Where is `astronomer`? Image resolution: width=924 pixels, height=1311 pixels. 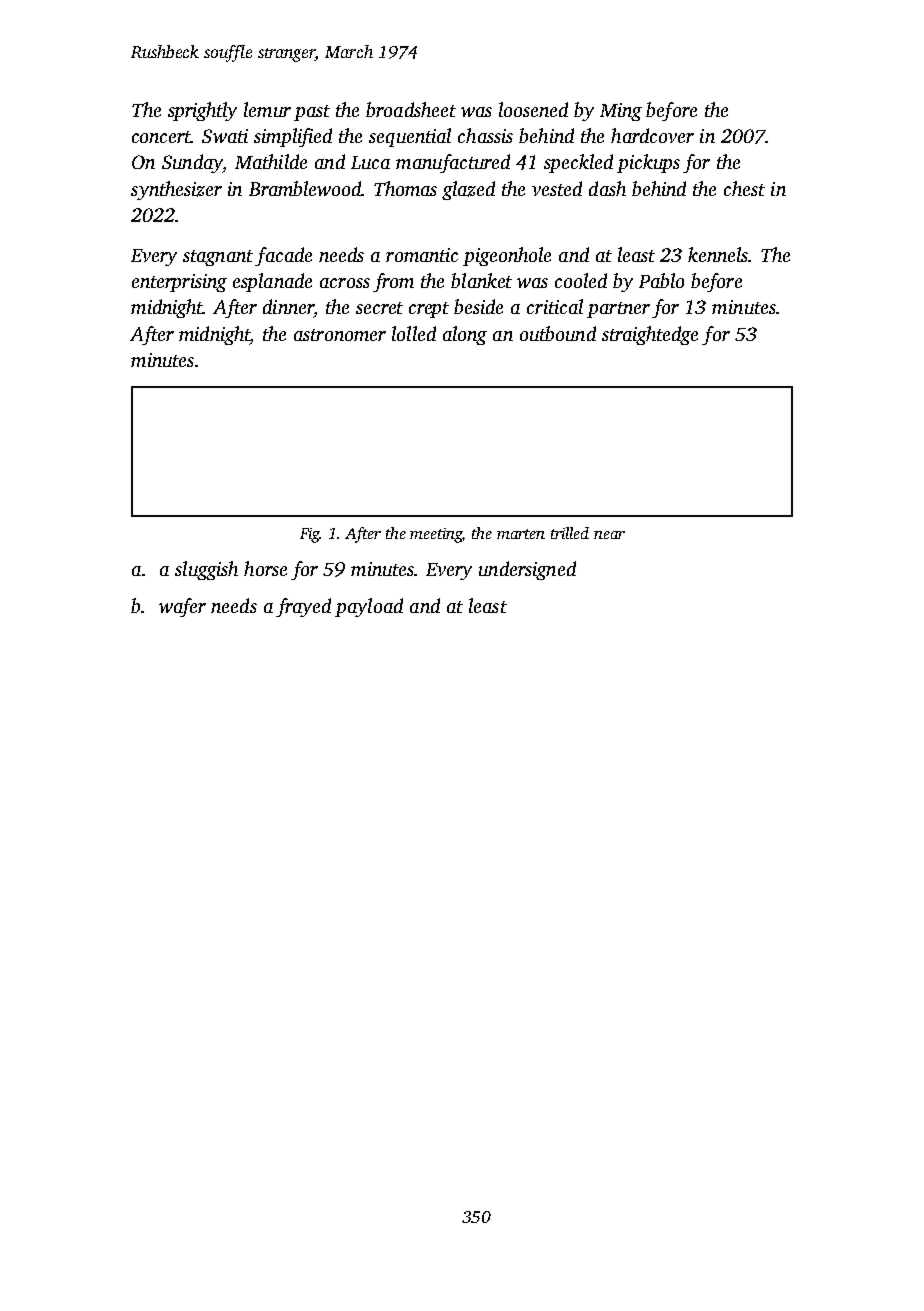
astronomer is located at coordinates (340, 335).
